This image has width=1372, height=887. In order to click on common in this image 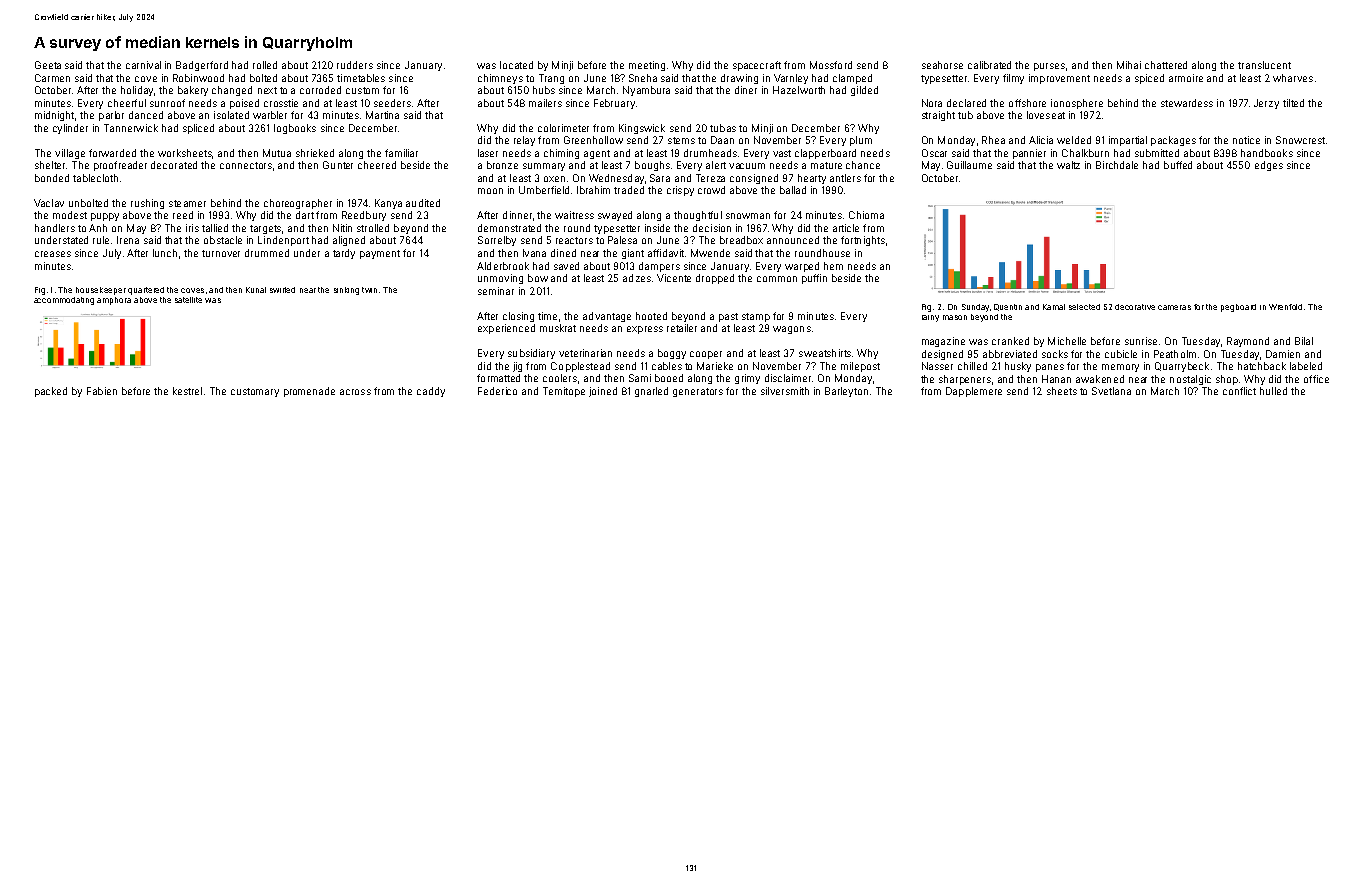, I will do `click(777, 279)`.
